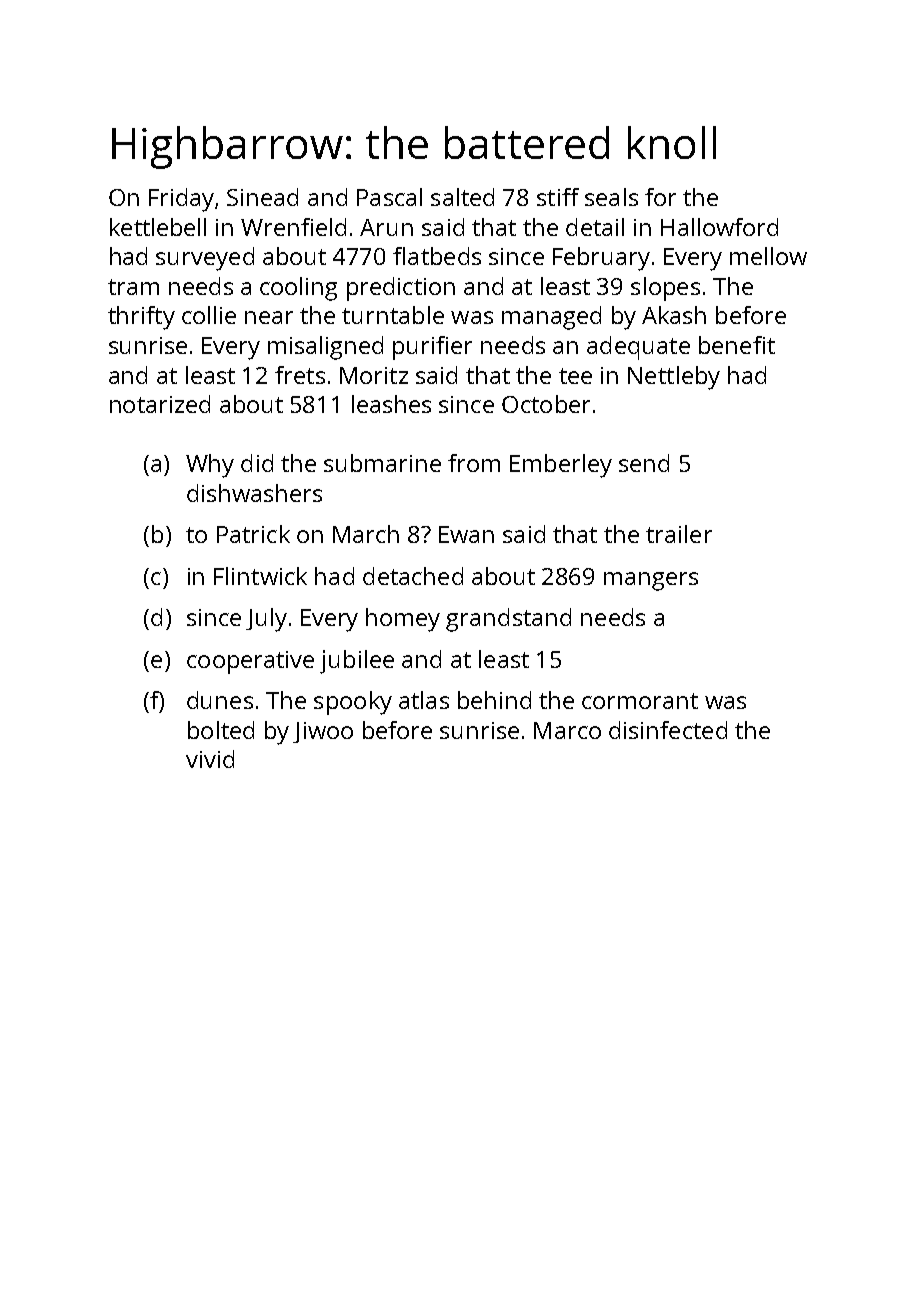 This document has width=924, height=1311. Describe the element at coordinates (413, 576) in the document. I see `detached` at that location.
